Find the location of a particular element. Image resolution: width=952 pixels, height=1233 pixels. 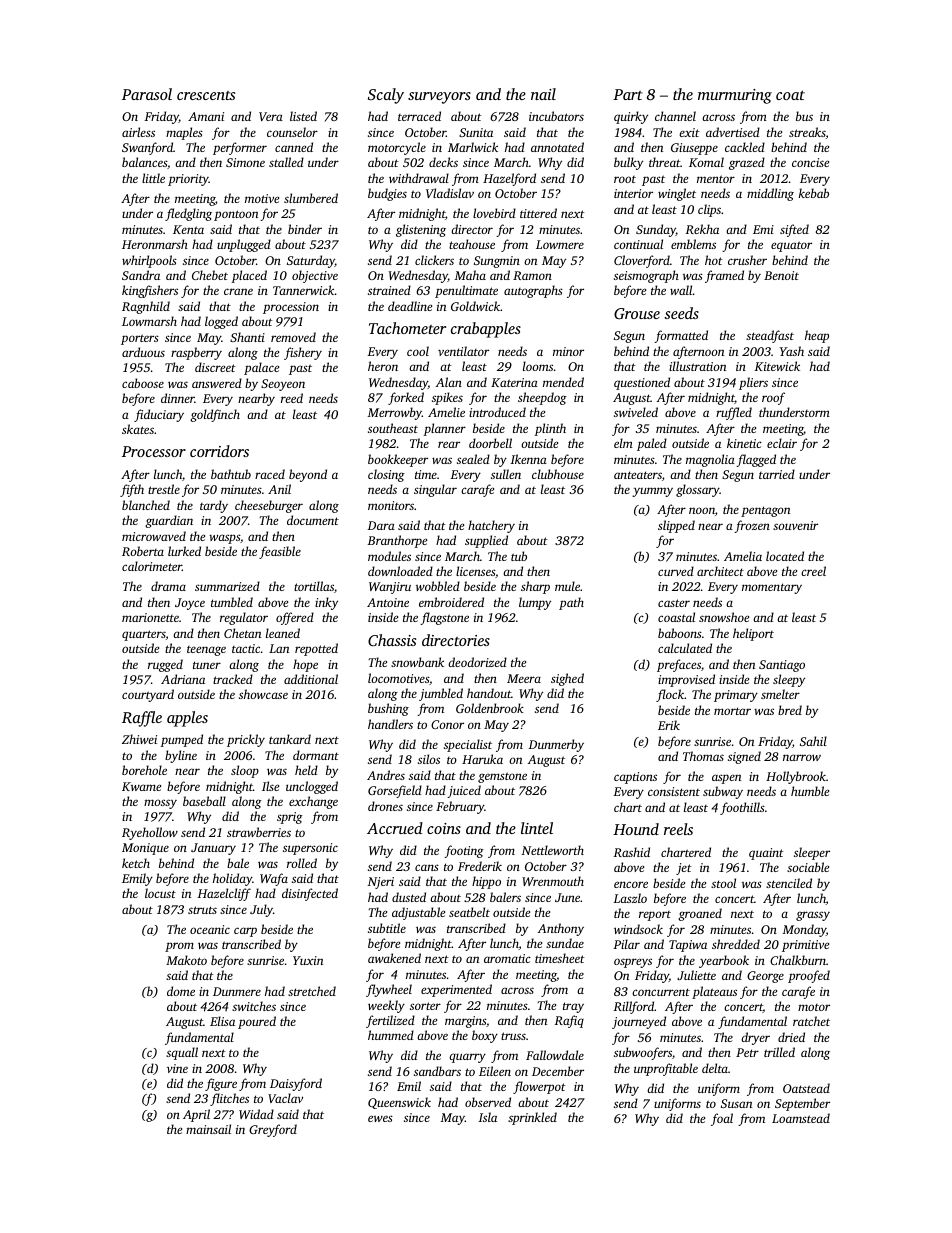

mainsail is located at coordinates (208, 1129).
